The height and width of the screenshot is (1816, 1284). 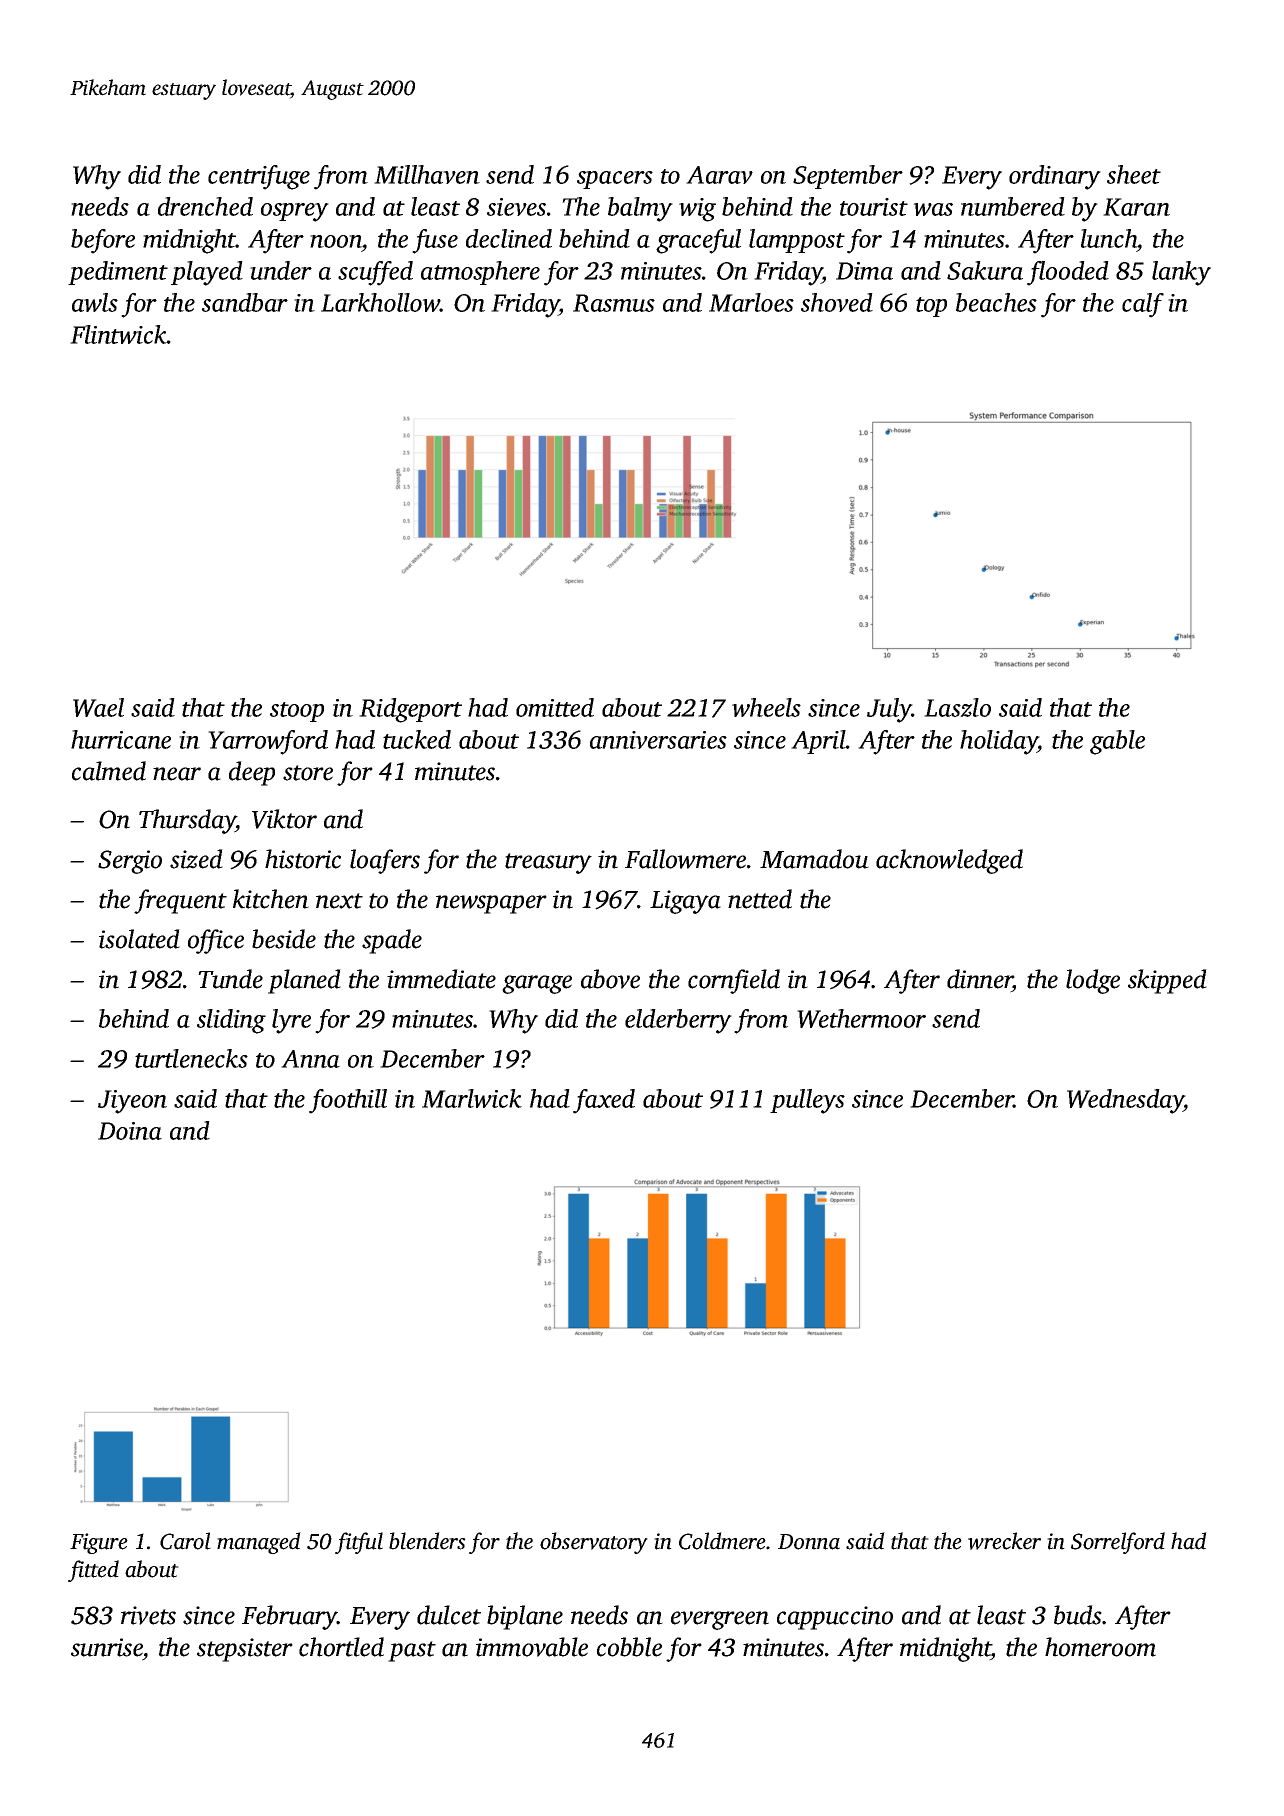 What do you see at coordinates (130, 862) in the screenshot?
I see `Sergio` at bounding box center [130, 862].
